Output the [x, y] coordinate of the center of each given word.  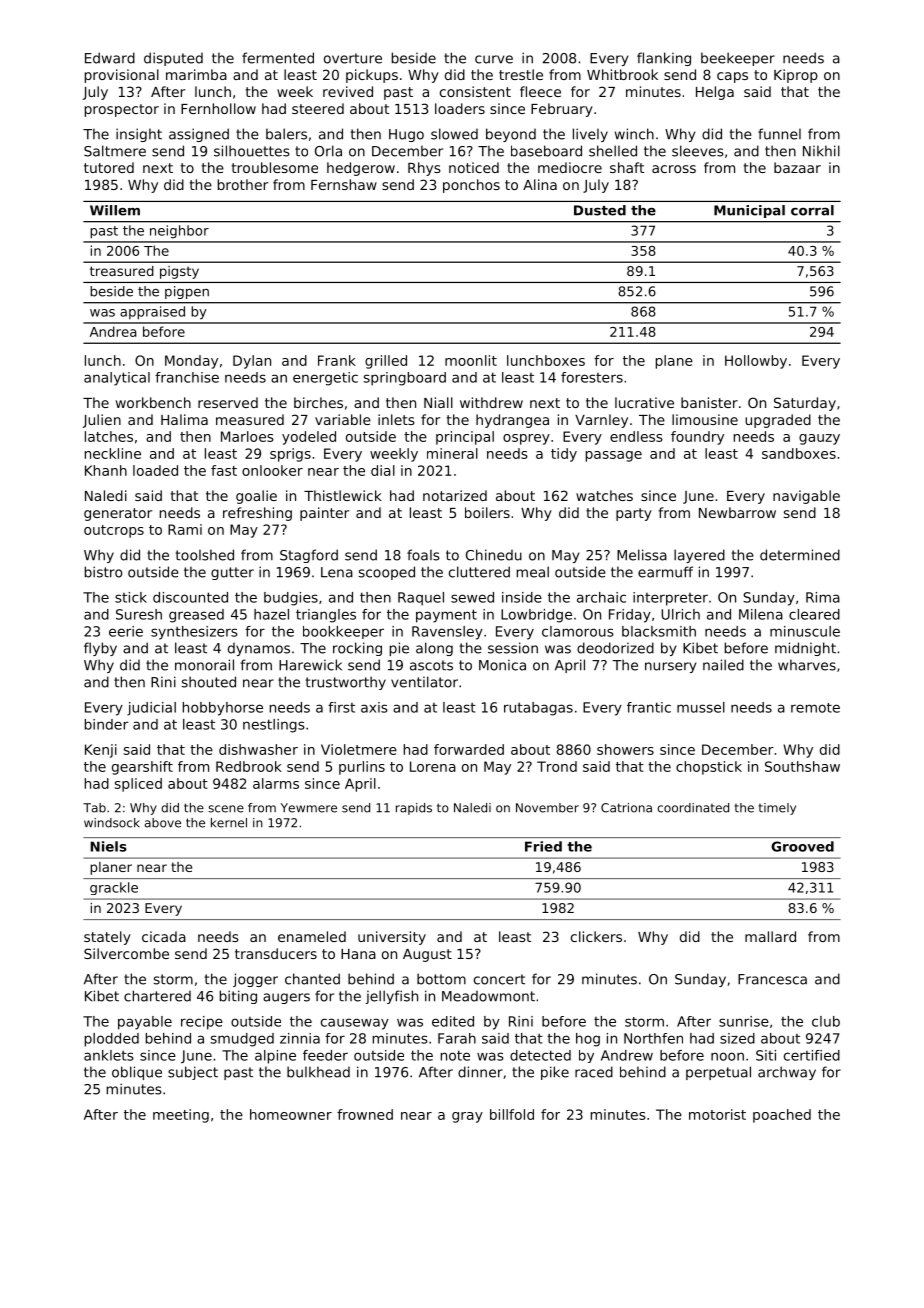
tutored [109, 167]
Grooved [802, 846]
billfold [512, 1114]
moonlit [471, 360]
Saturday [805, 404]
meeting [181, 1116]
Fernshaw [344, 184]
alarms [276, 783]
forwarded [469, 749]
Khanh [106, 470]
